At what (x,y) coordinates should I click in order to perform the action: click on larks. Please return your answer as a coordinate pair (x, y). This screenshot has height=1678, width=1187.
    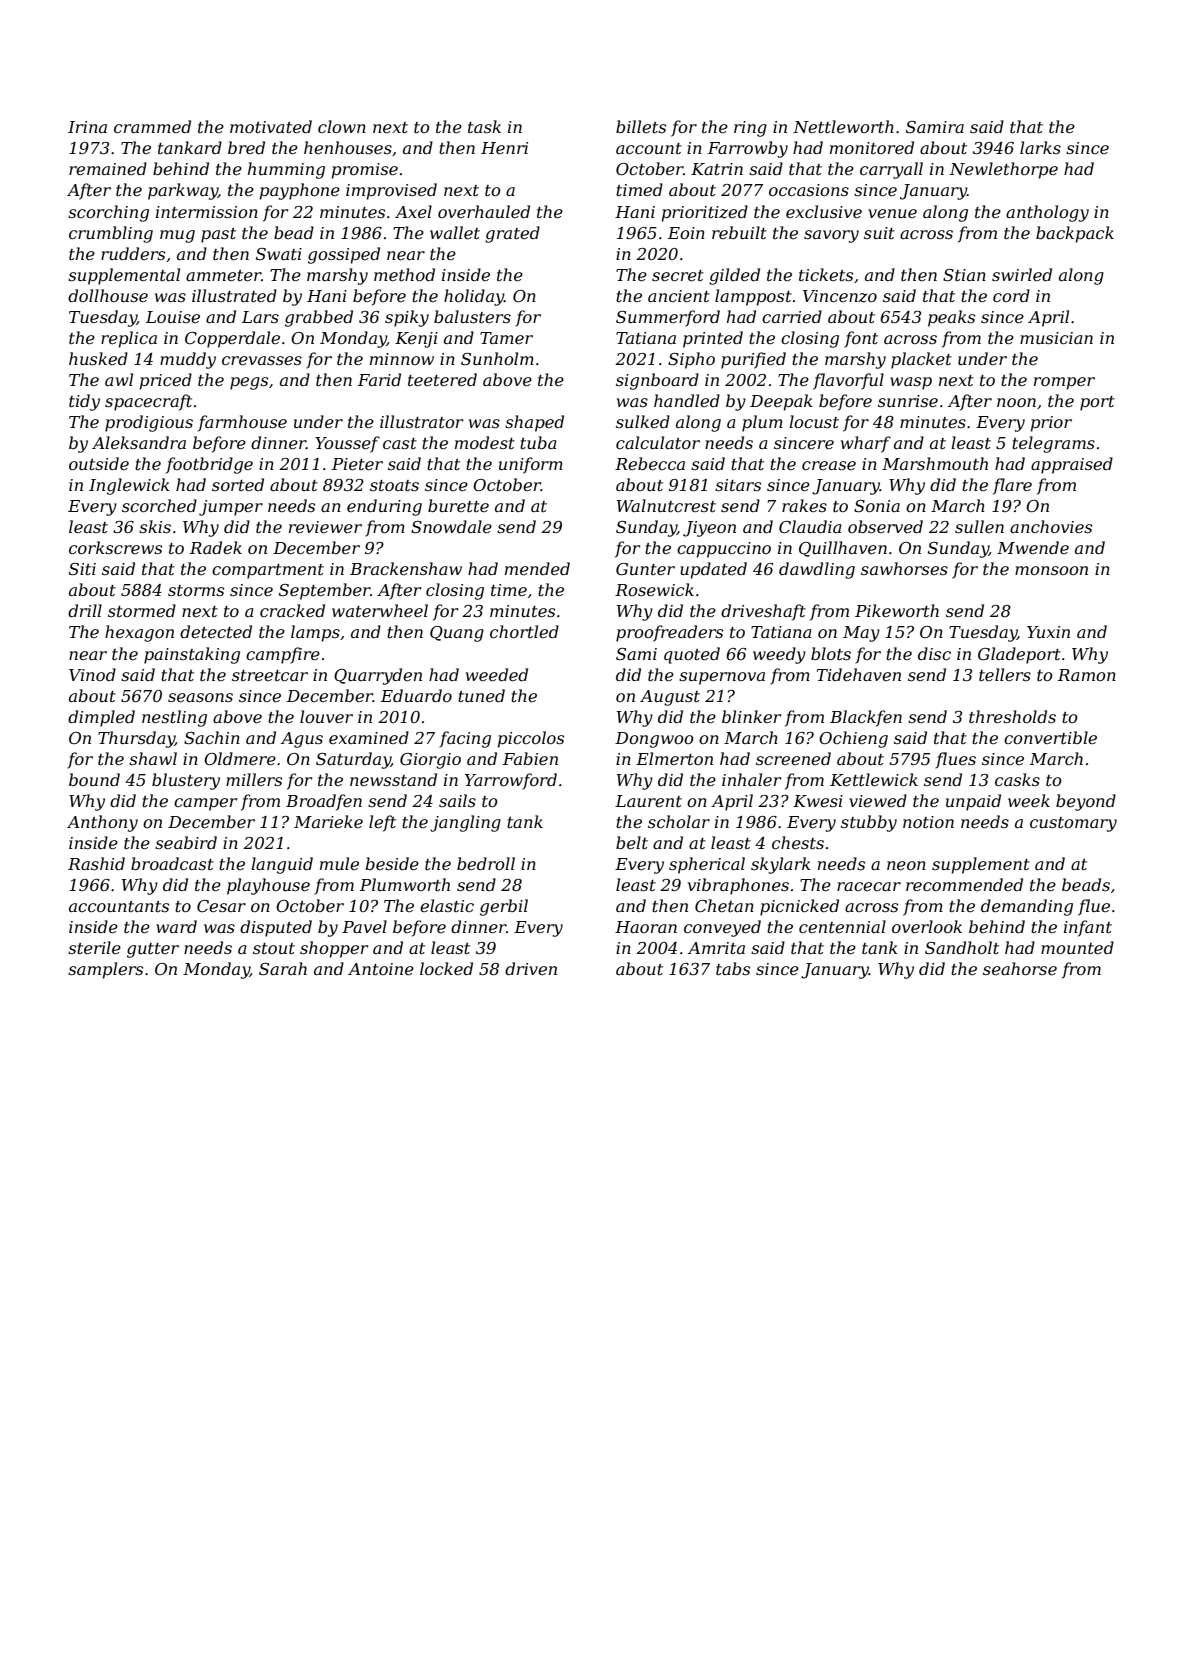
    Looking at the image, I should click on (1040, 147).
